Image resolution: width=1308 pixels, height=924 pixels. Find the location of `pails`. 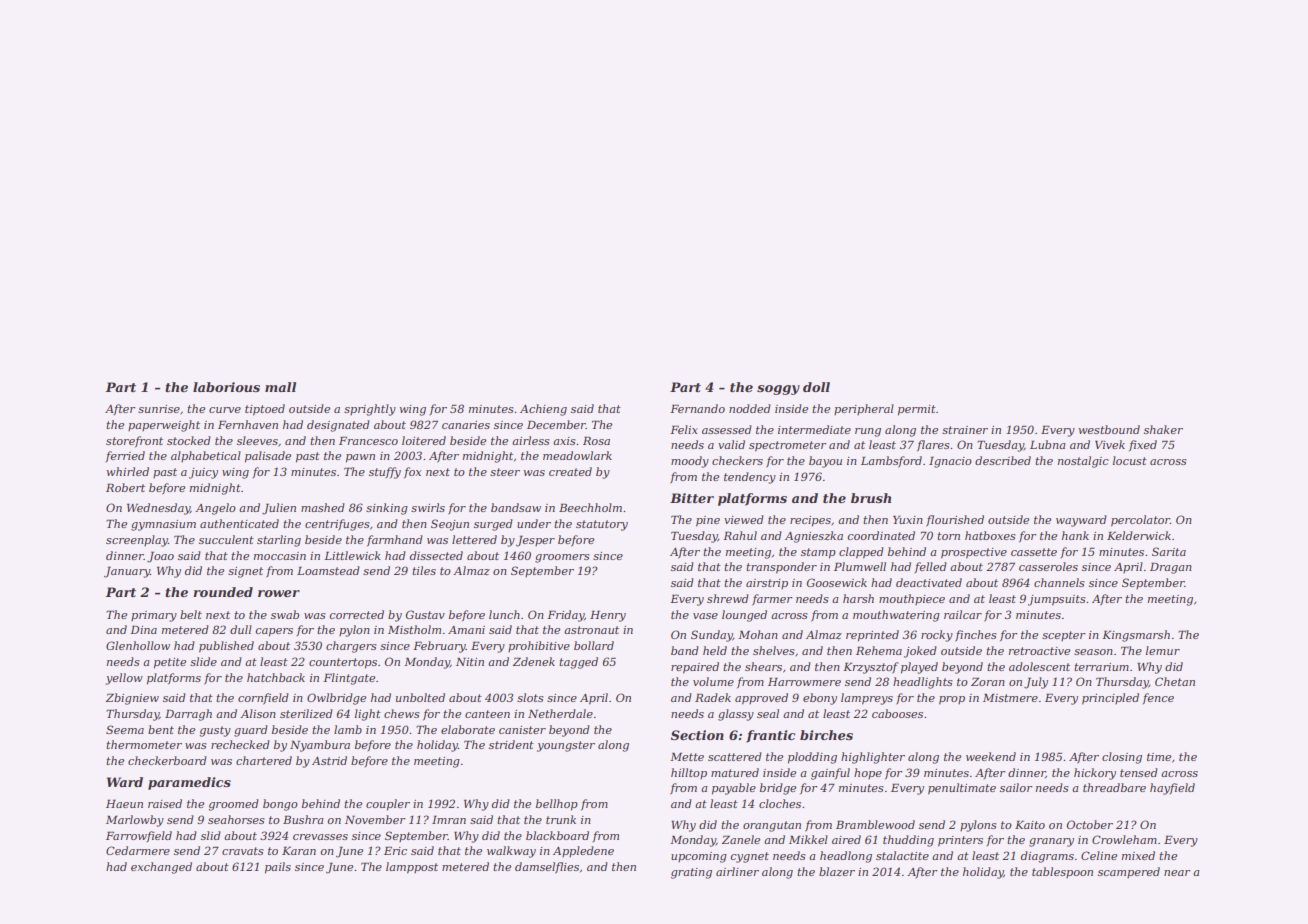

pails is located at coordinates (278, 868).
